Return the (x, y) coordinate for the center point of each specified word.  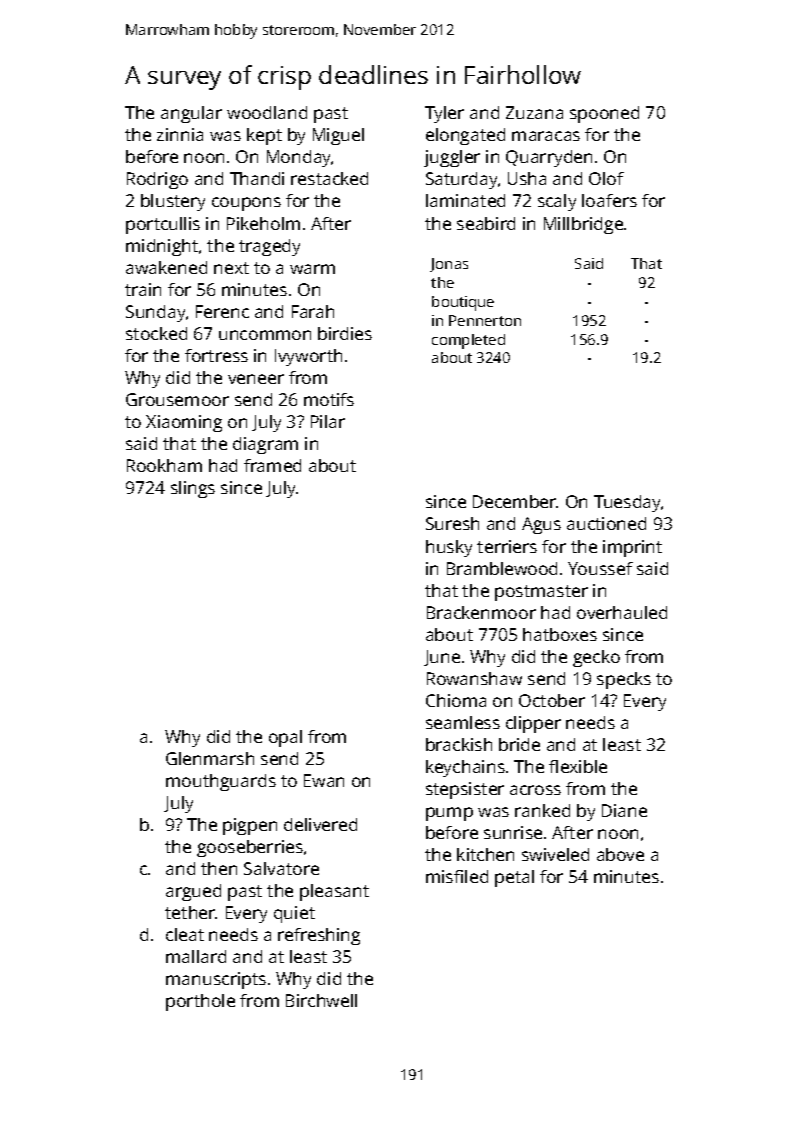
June (442, 658)
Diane (624, 810)
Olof (606, 178)
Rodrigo (157, 180)
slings (193, 489)
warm (312, 269)
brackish (459, 744)
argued (193, 892)
